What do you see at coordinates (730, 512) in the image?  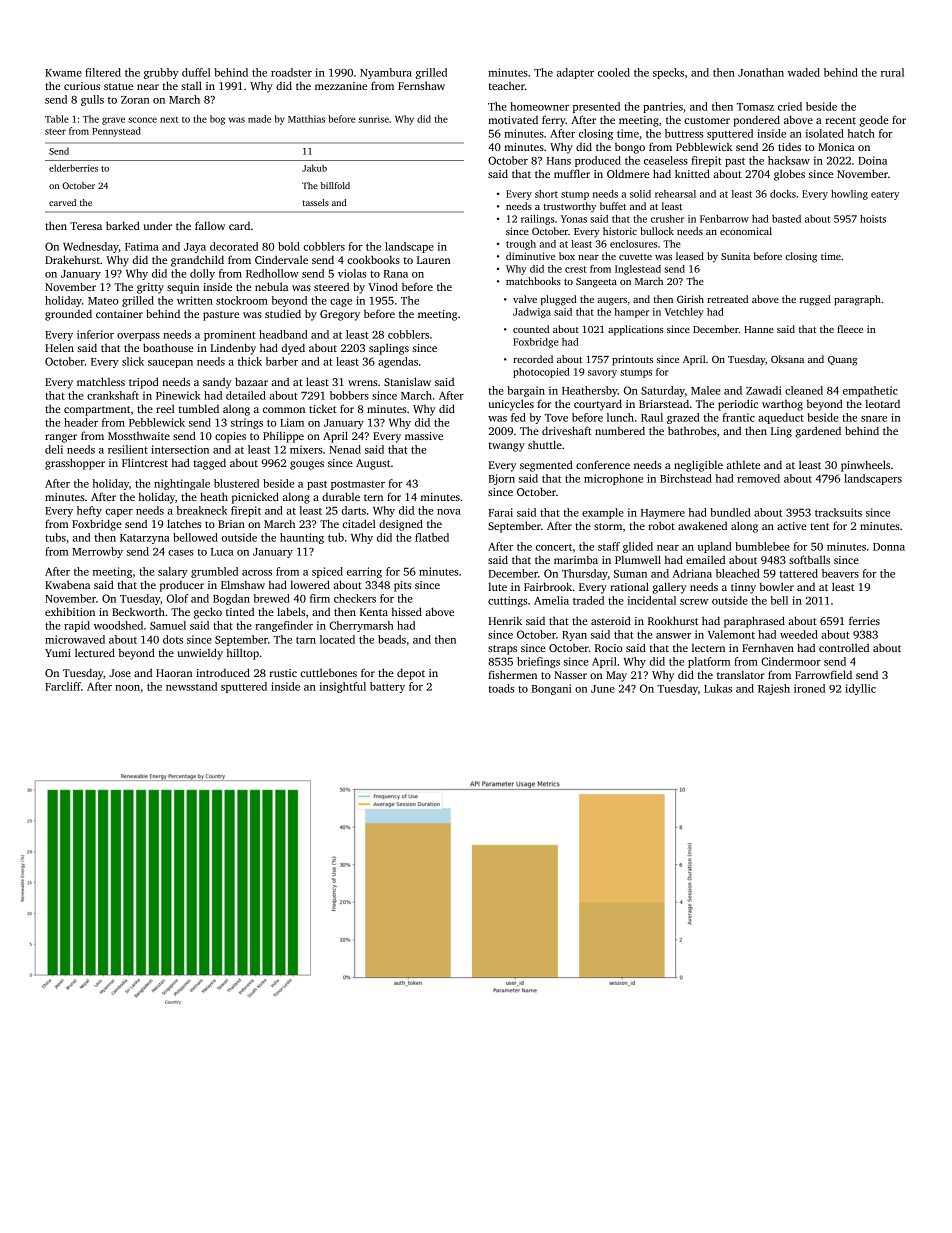 I see `bundled` at bounding box center [730, 512].
